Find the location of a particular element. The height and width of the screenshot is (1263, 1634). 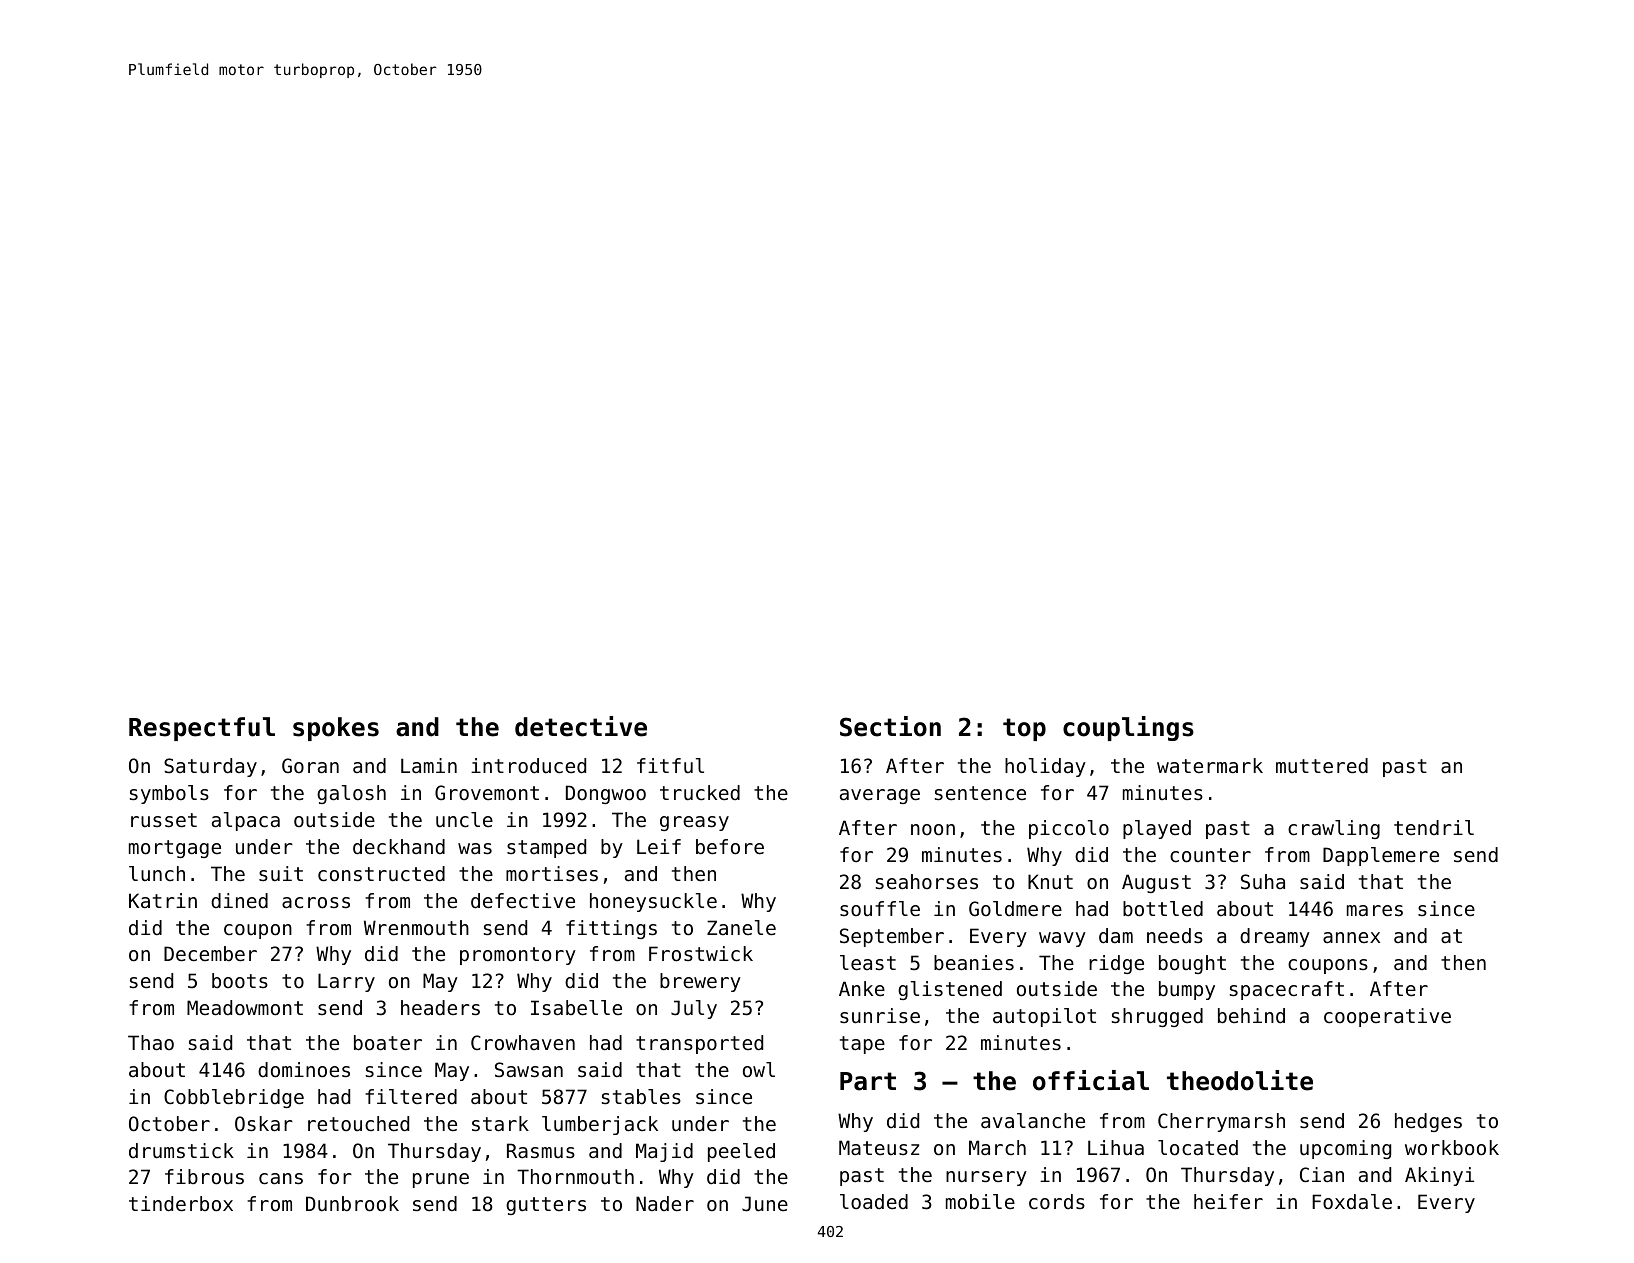

before is located at coordinates (730, 847).
